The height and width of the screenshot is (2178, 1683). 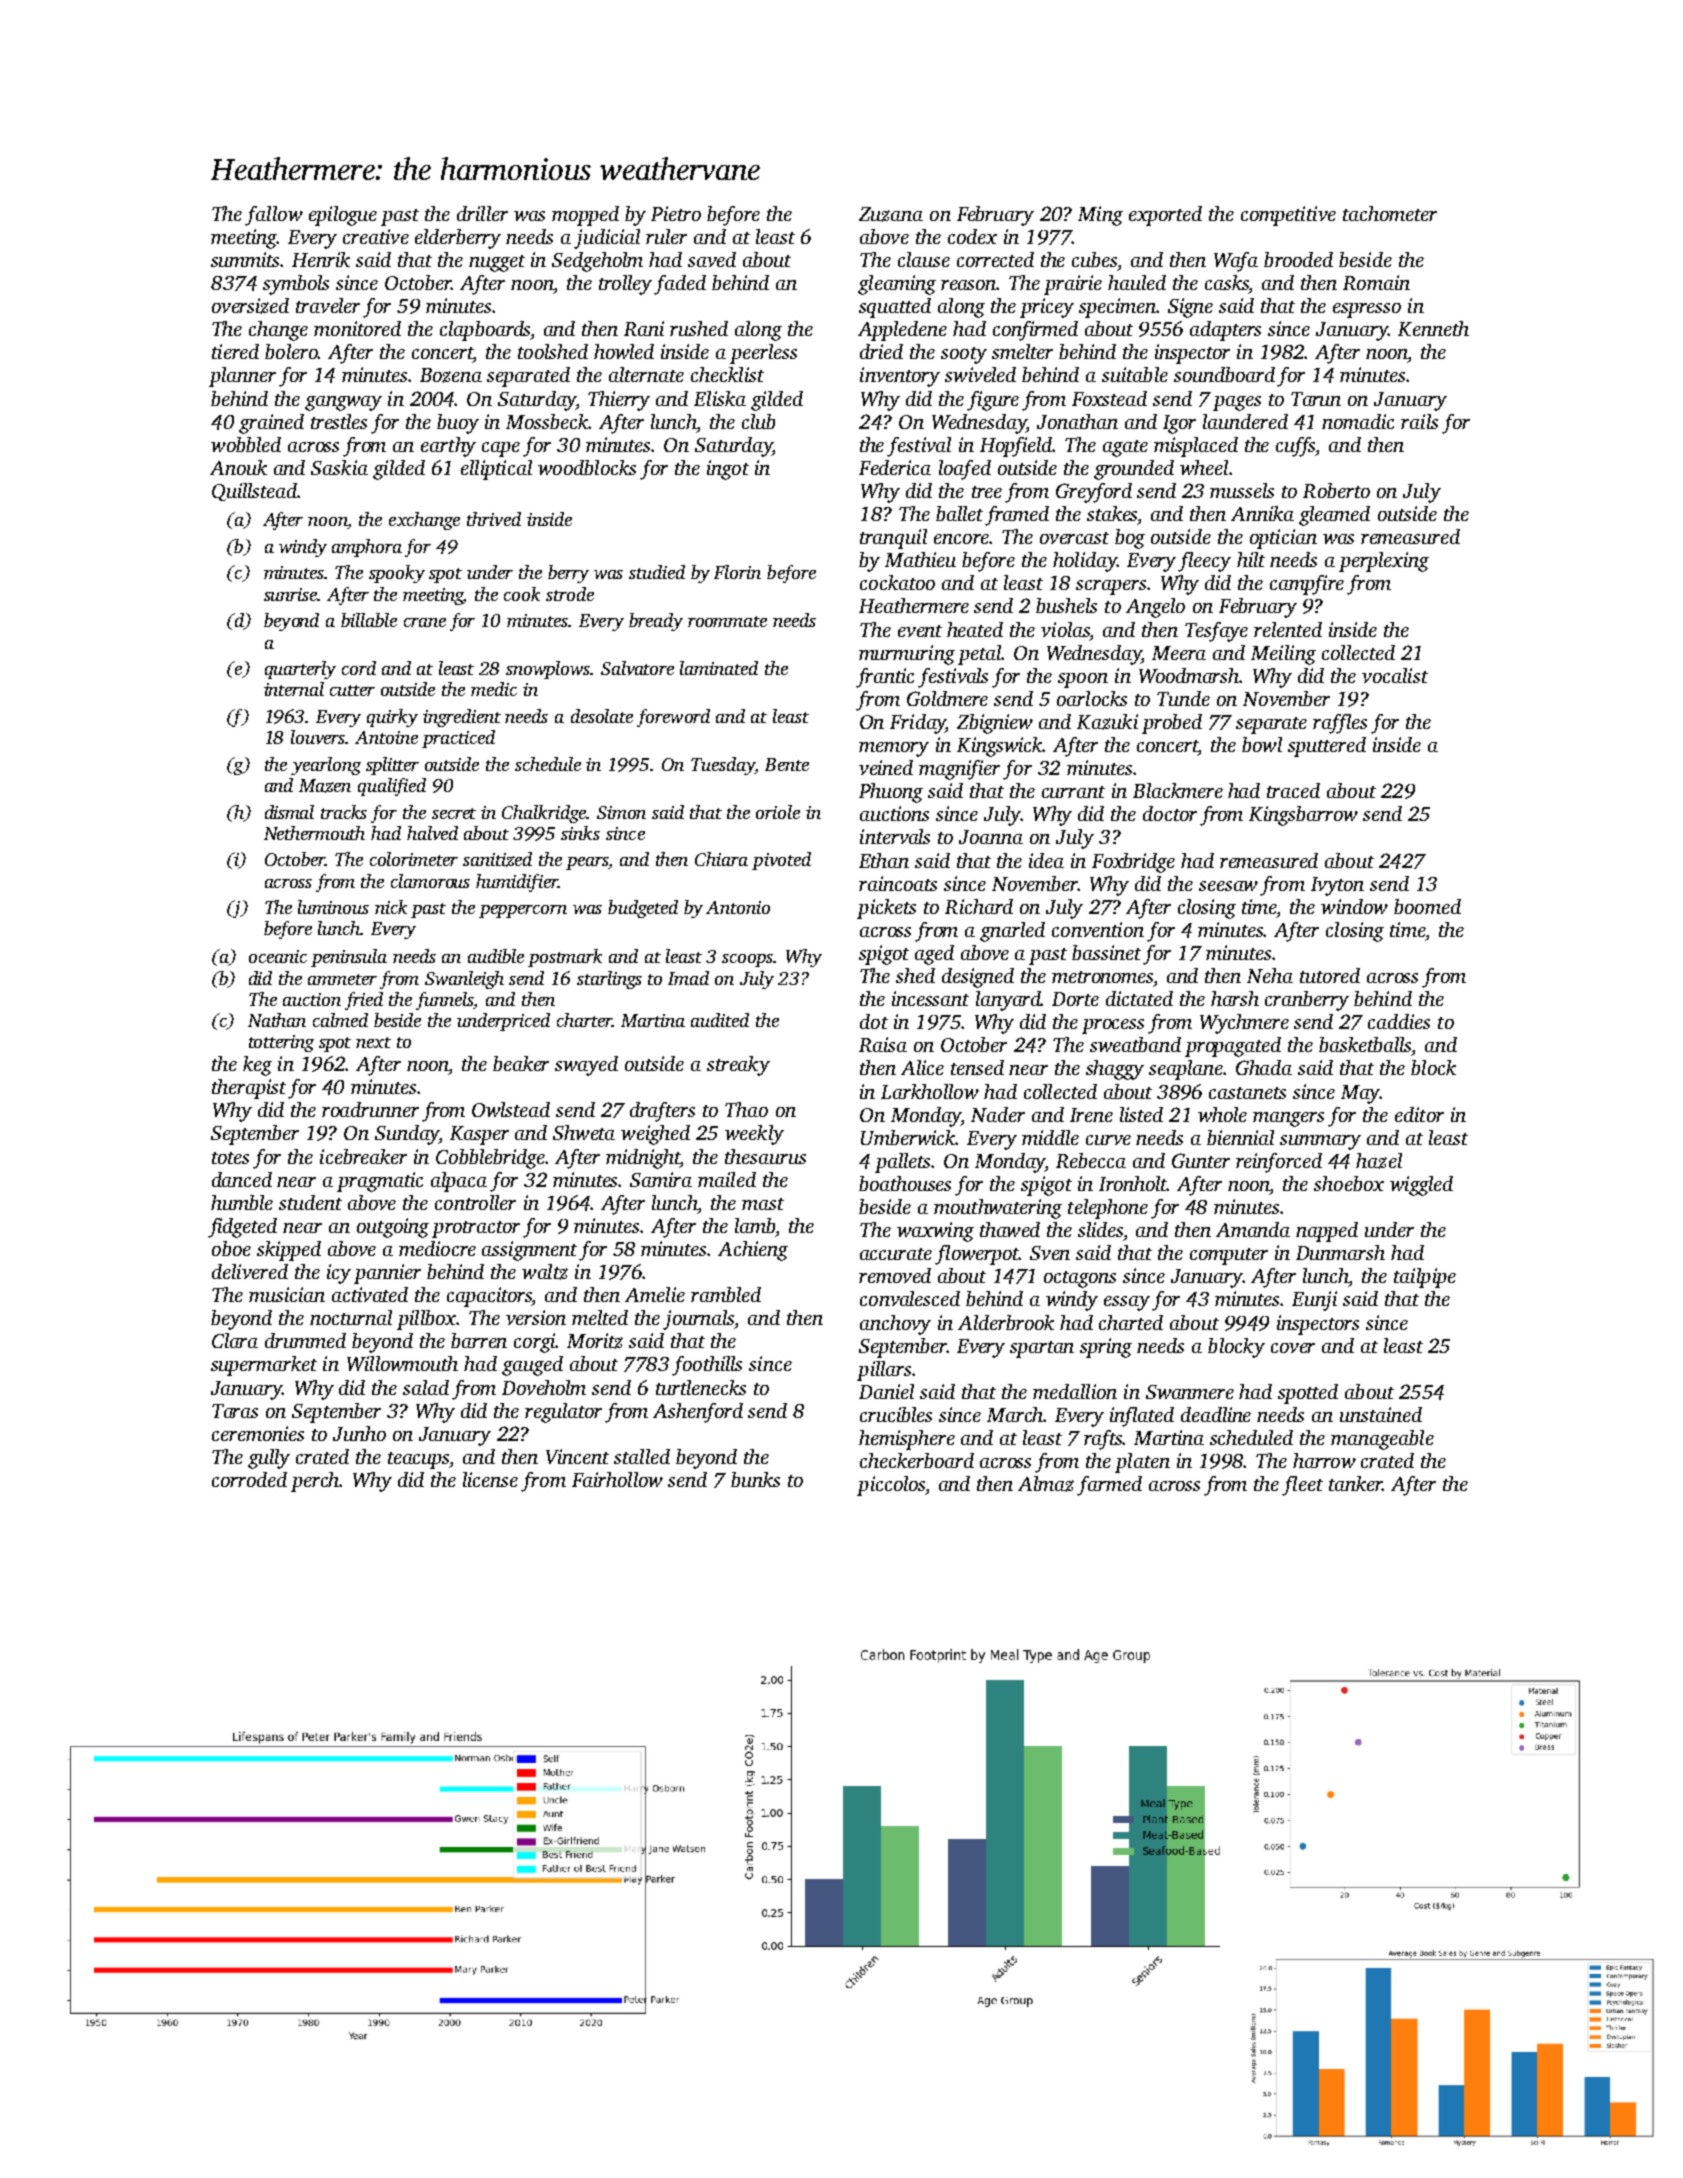 I want to click on crucibles, so click(x=896, y=1414).
